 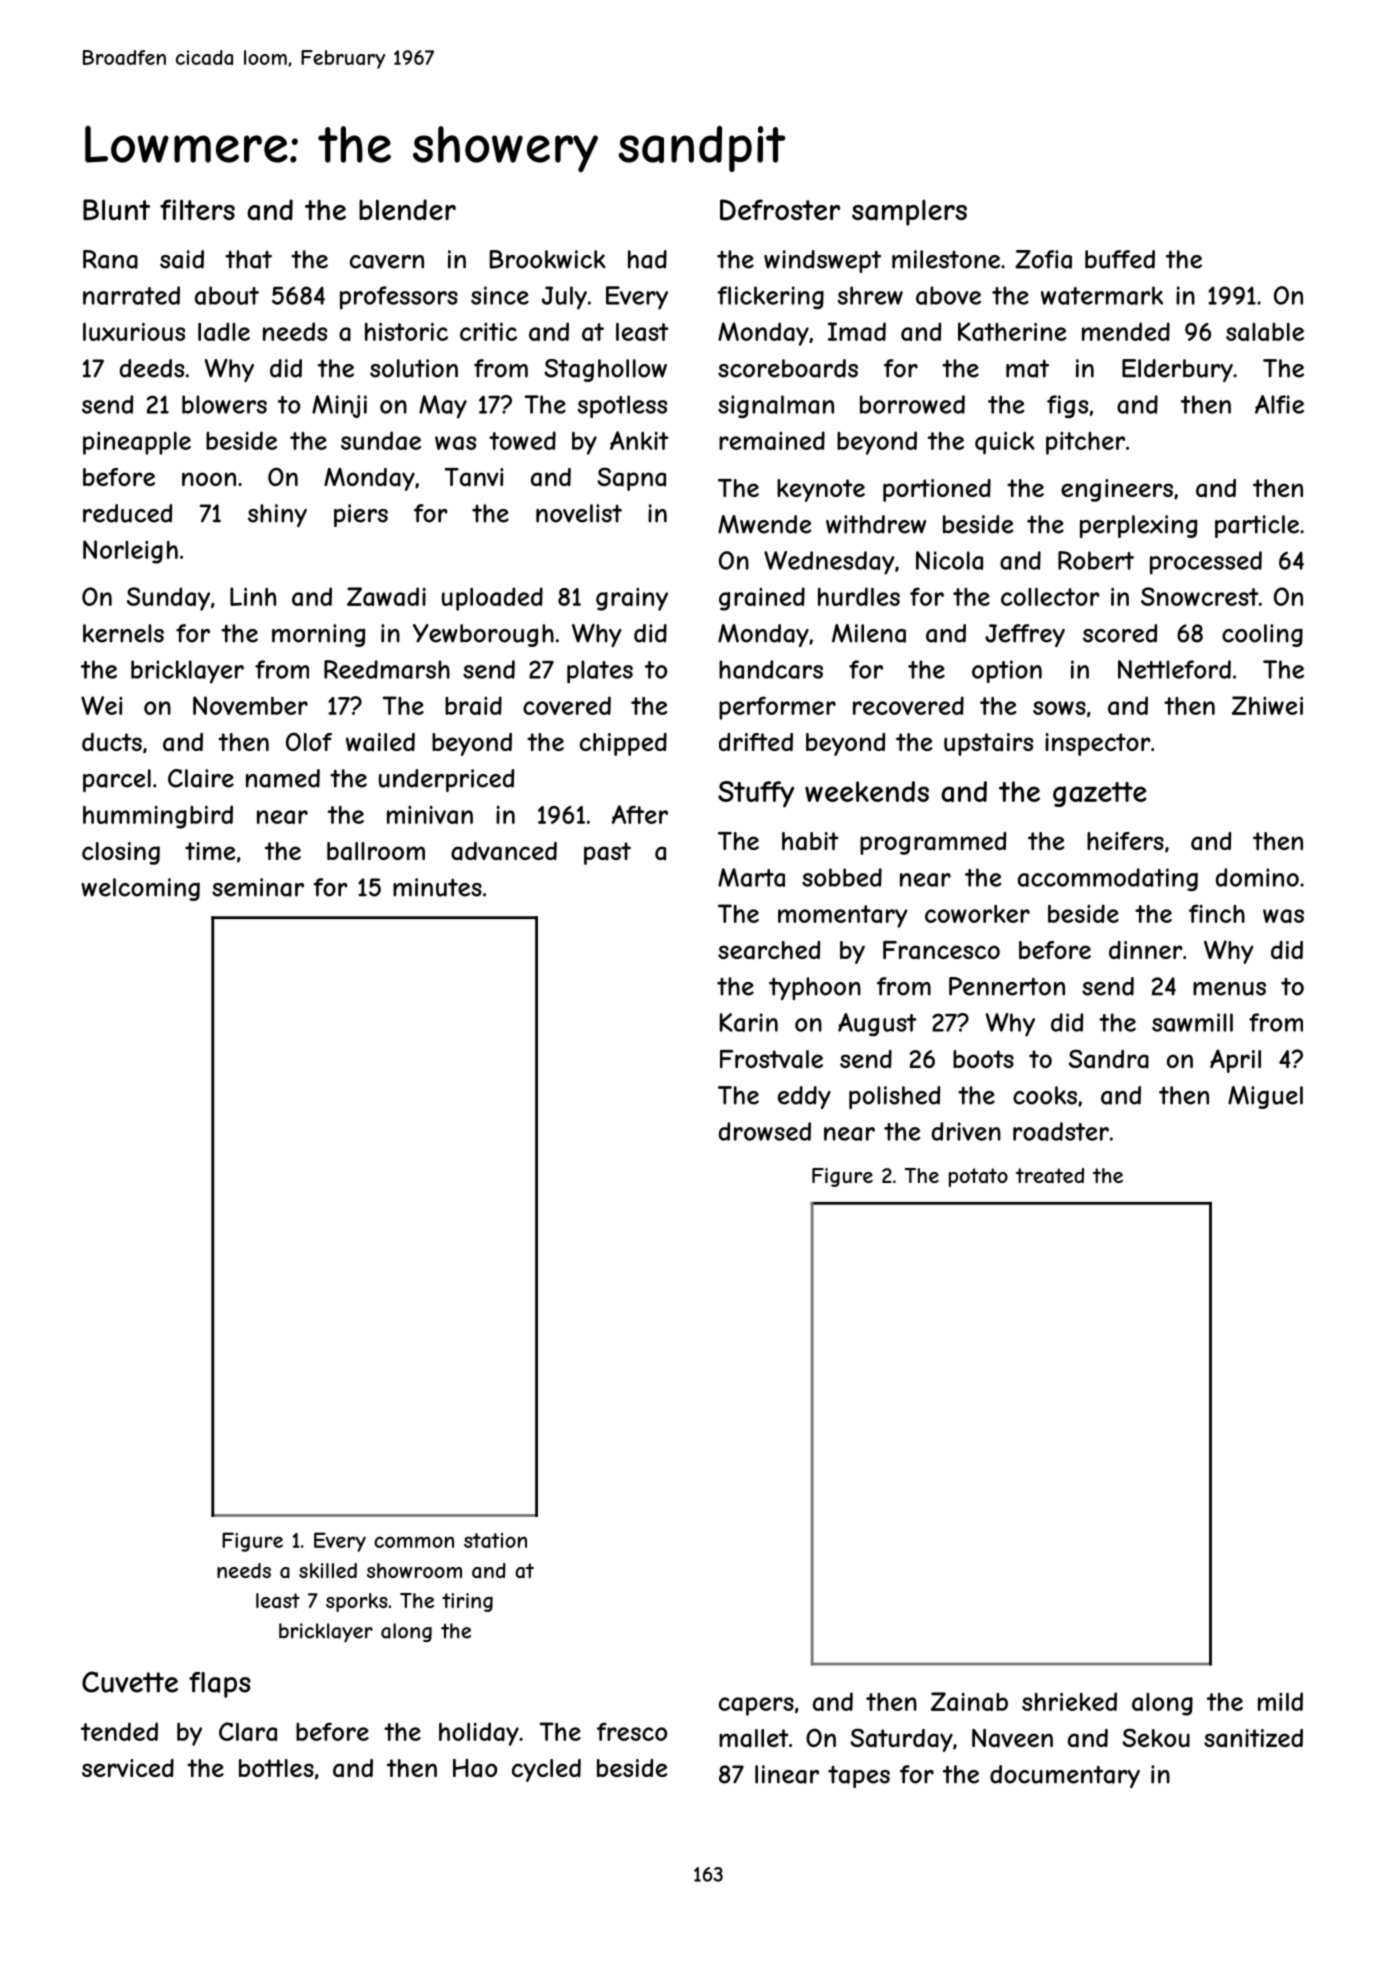 What do you see at coordinates (983, 1059) in the page?
I see `boots` at bounding box center [983, 1059].
